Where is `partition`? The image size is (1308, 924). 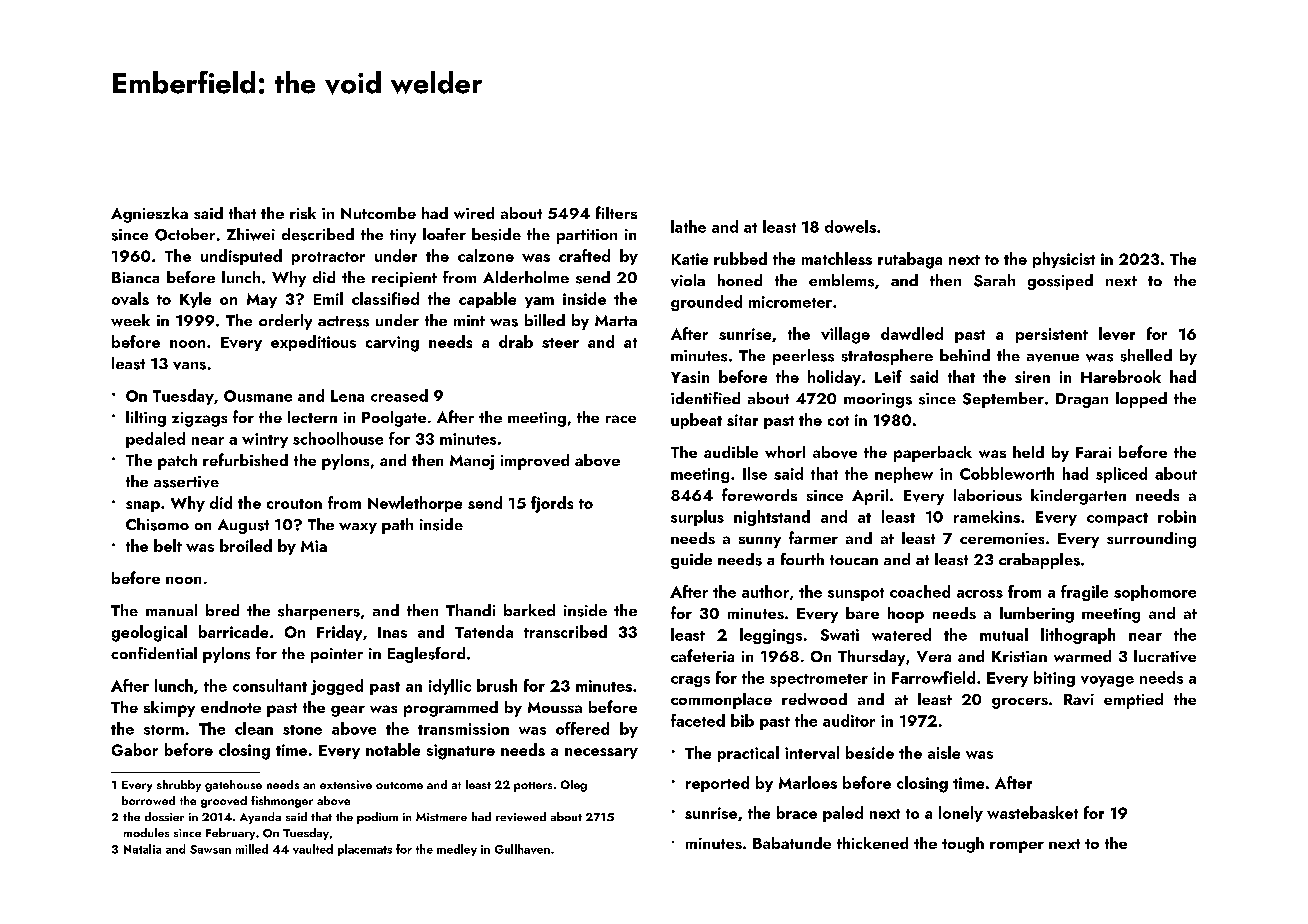
partition is located at coordinates (587, 236).
